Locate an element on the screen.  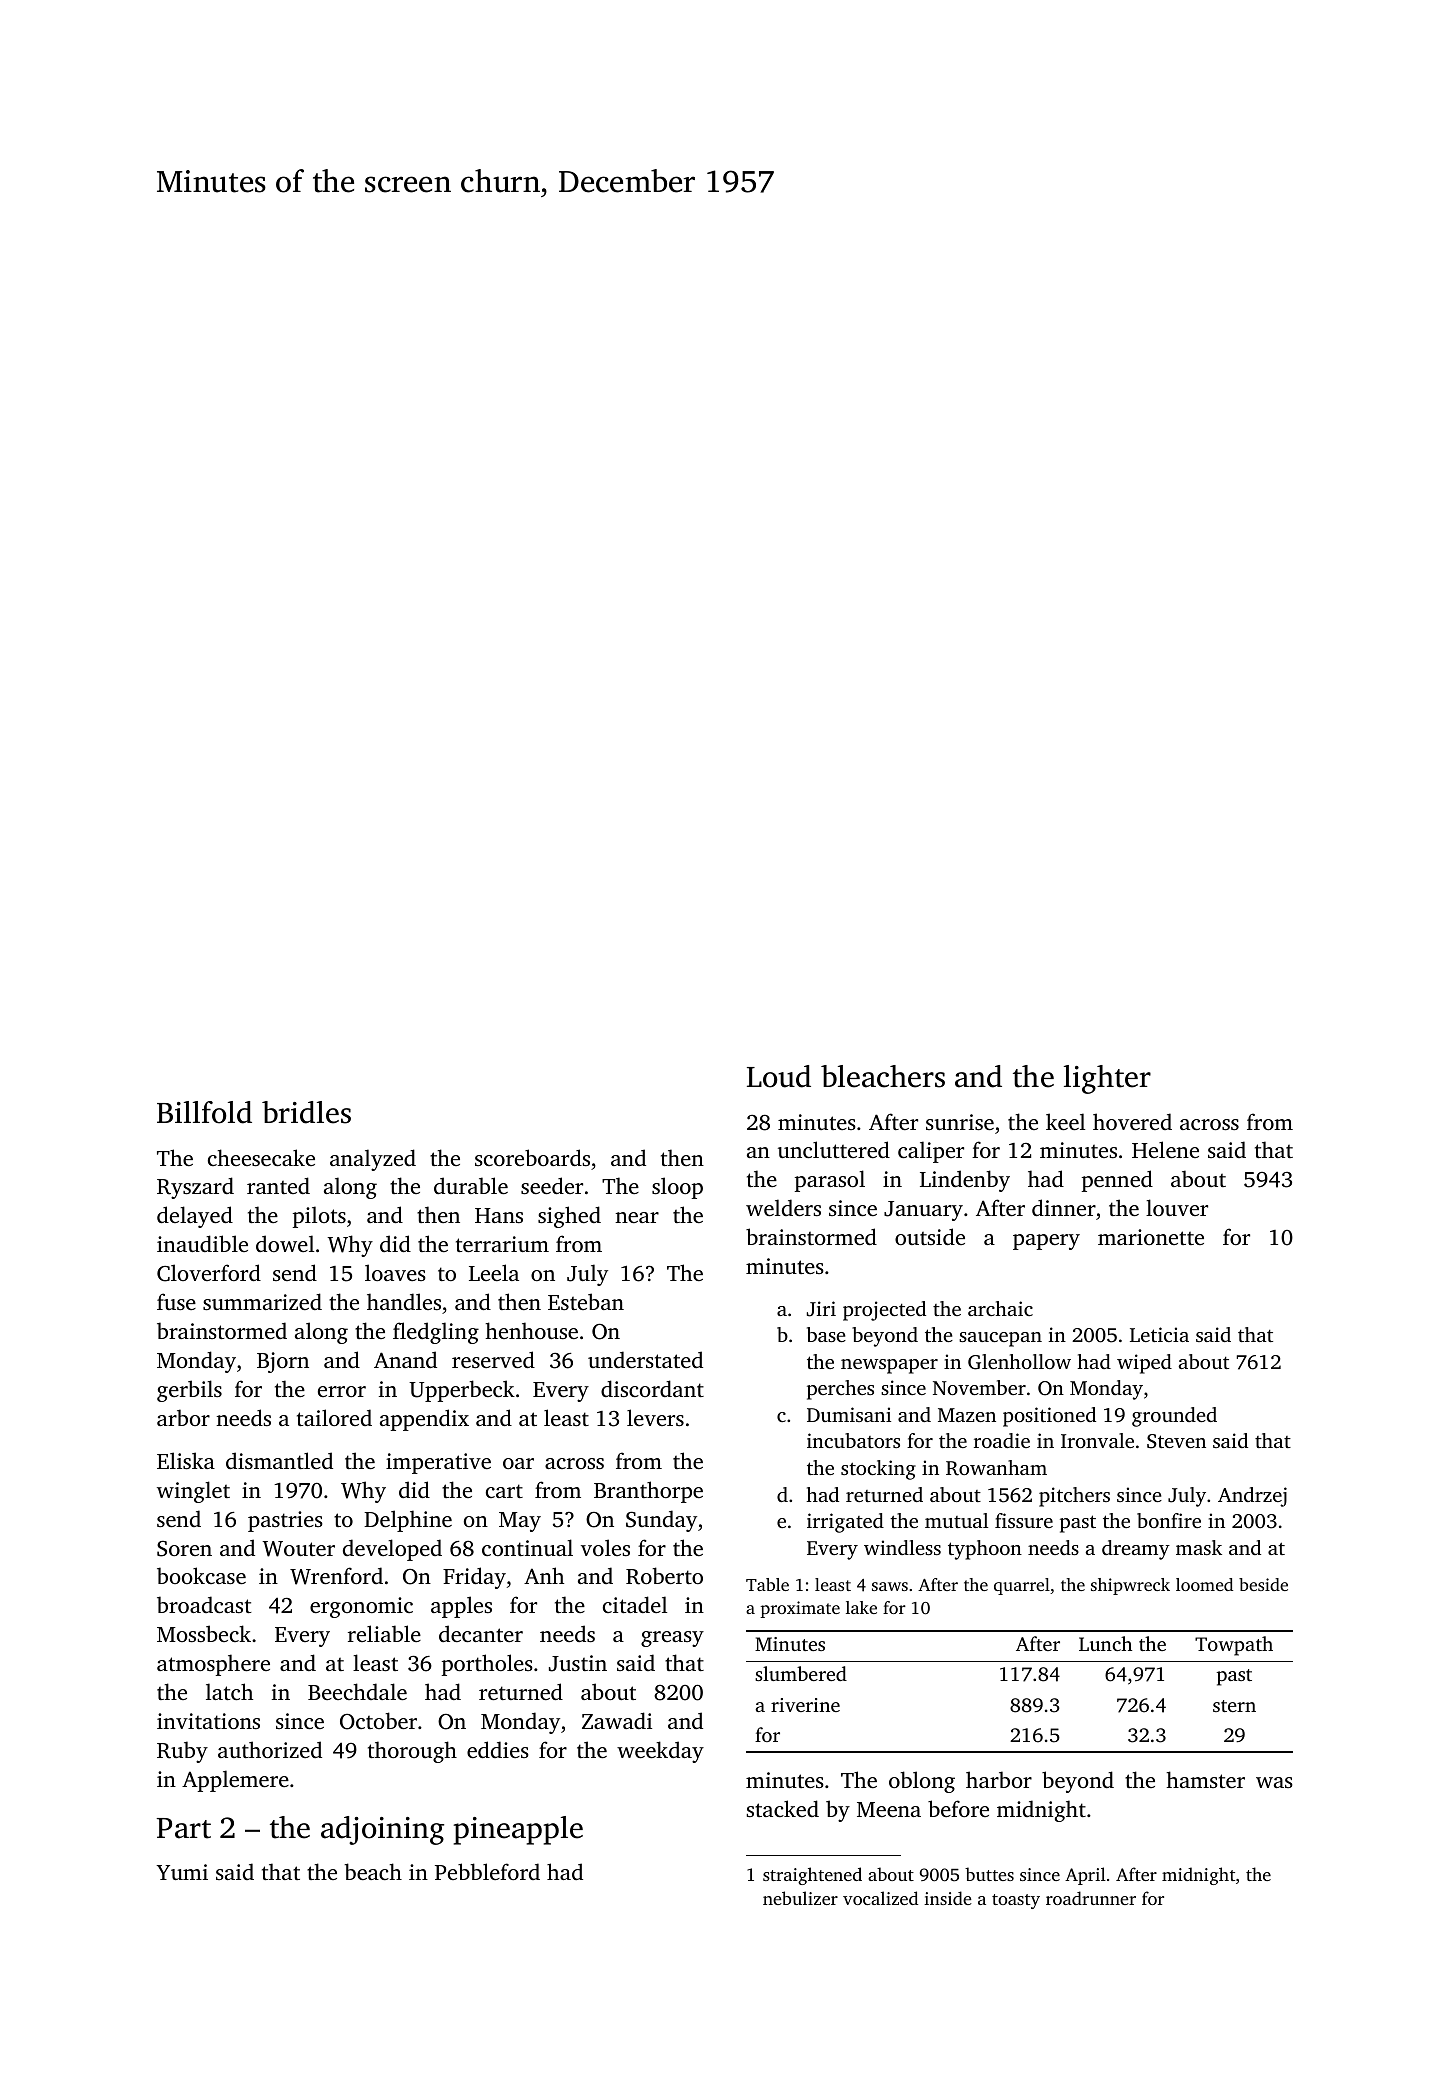
stocking is located at coordinates (878, 1470).
